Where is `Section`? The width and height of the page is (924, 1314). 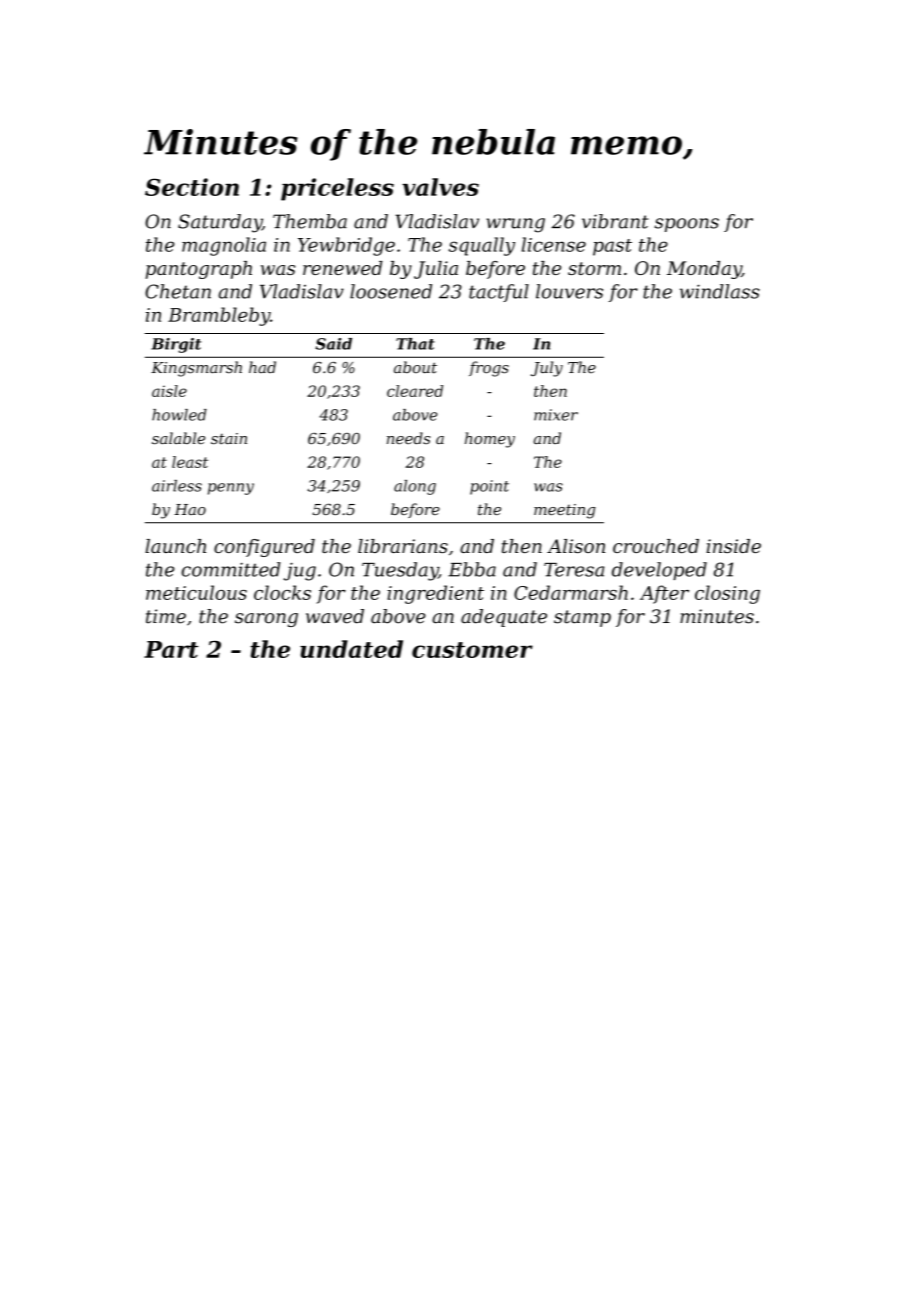 Section is located at coordinates (192, 187).
